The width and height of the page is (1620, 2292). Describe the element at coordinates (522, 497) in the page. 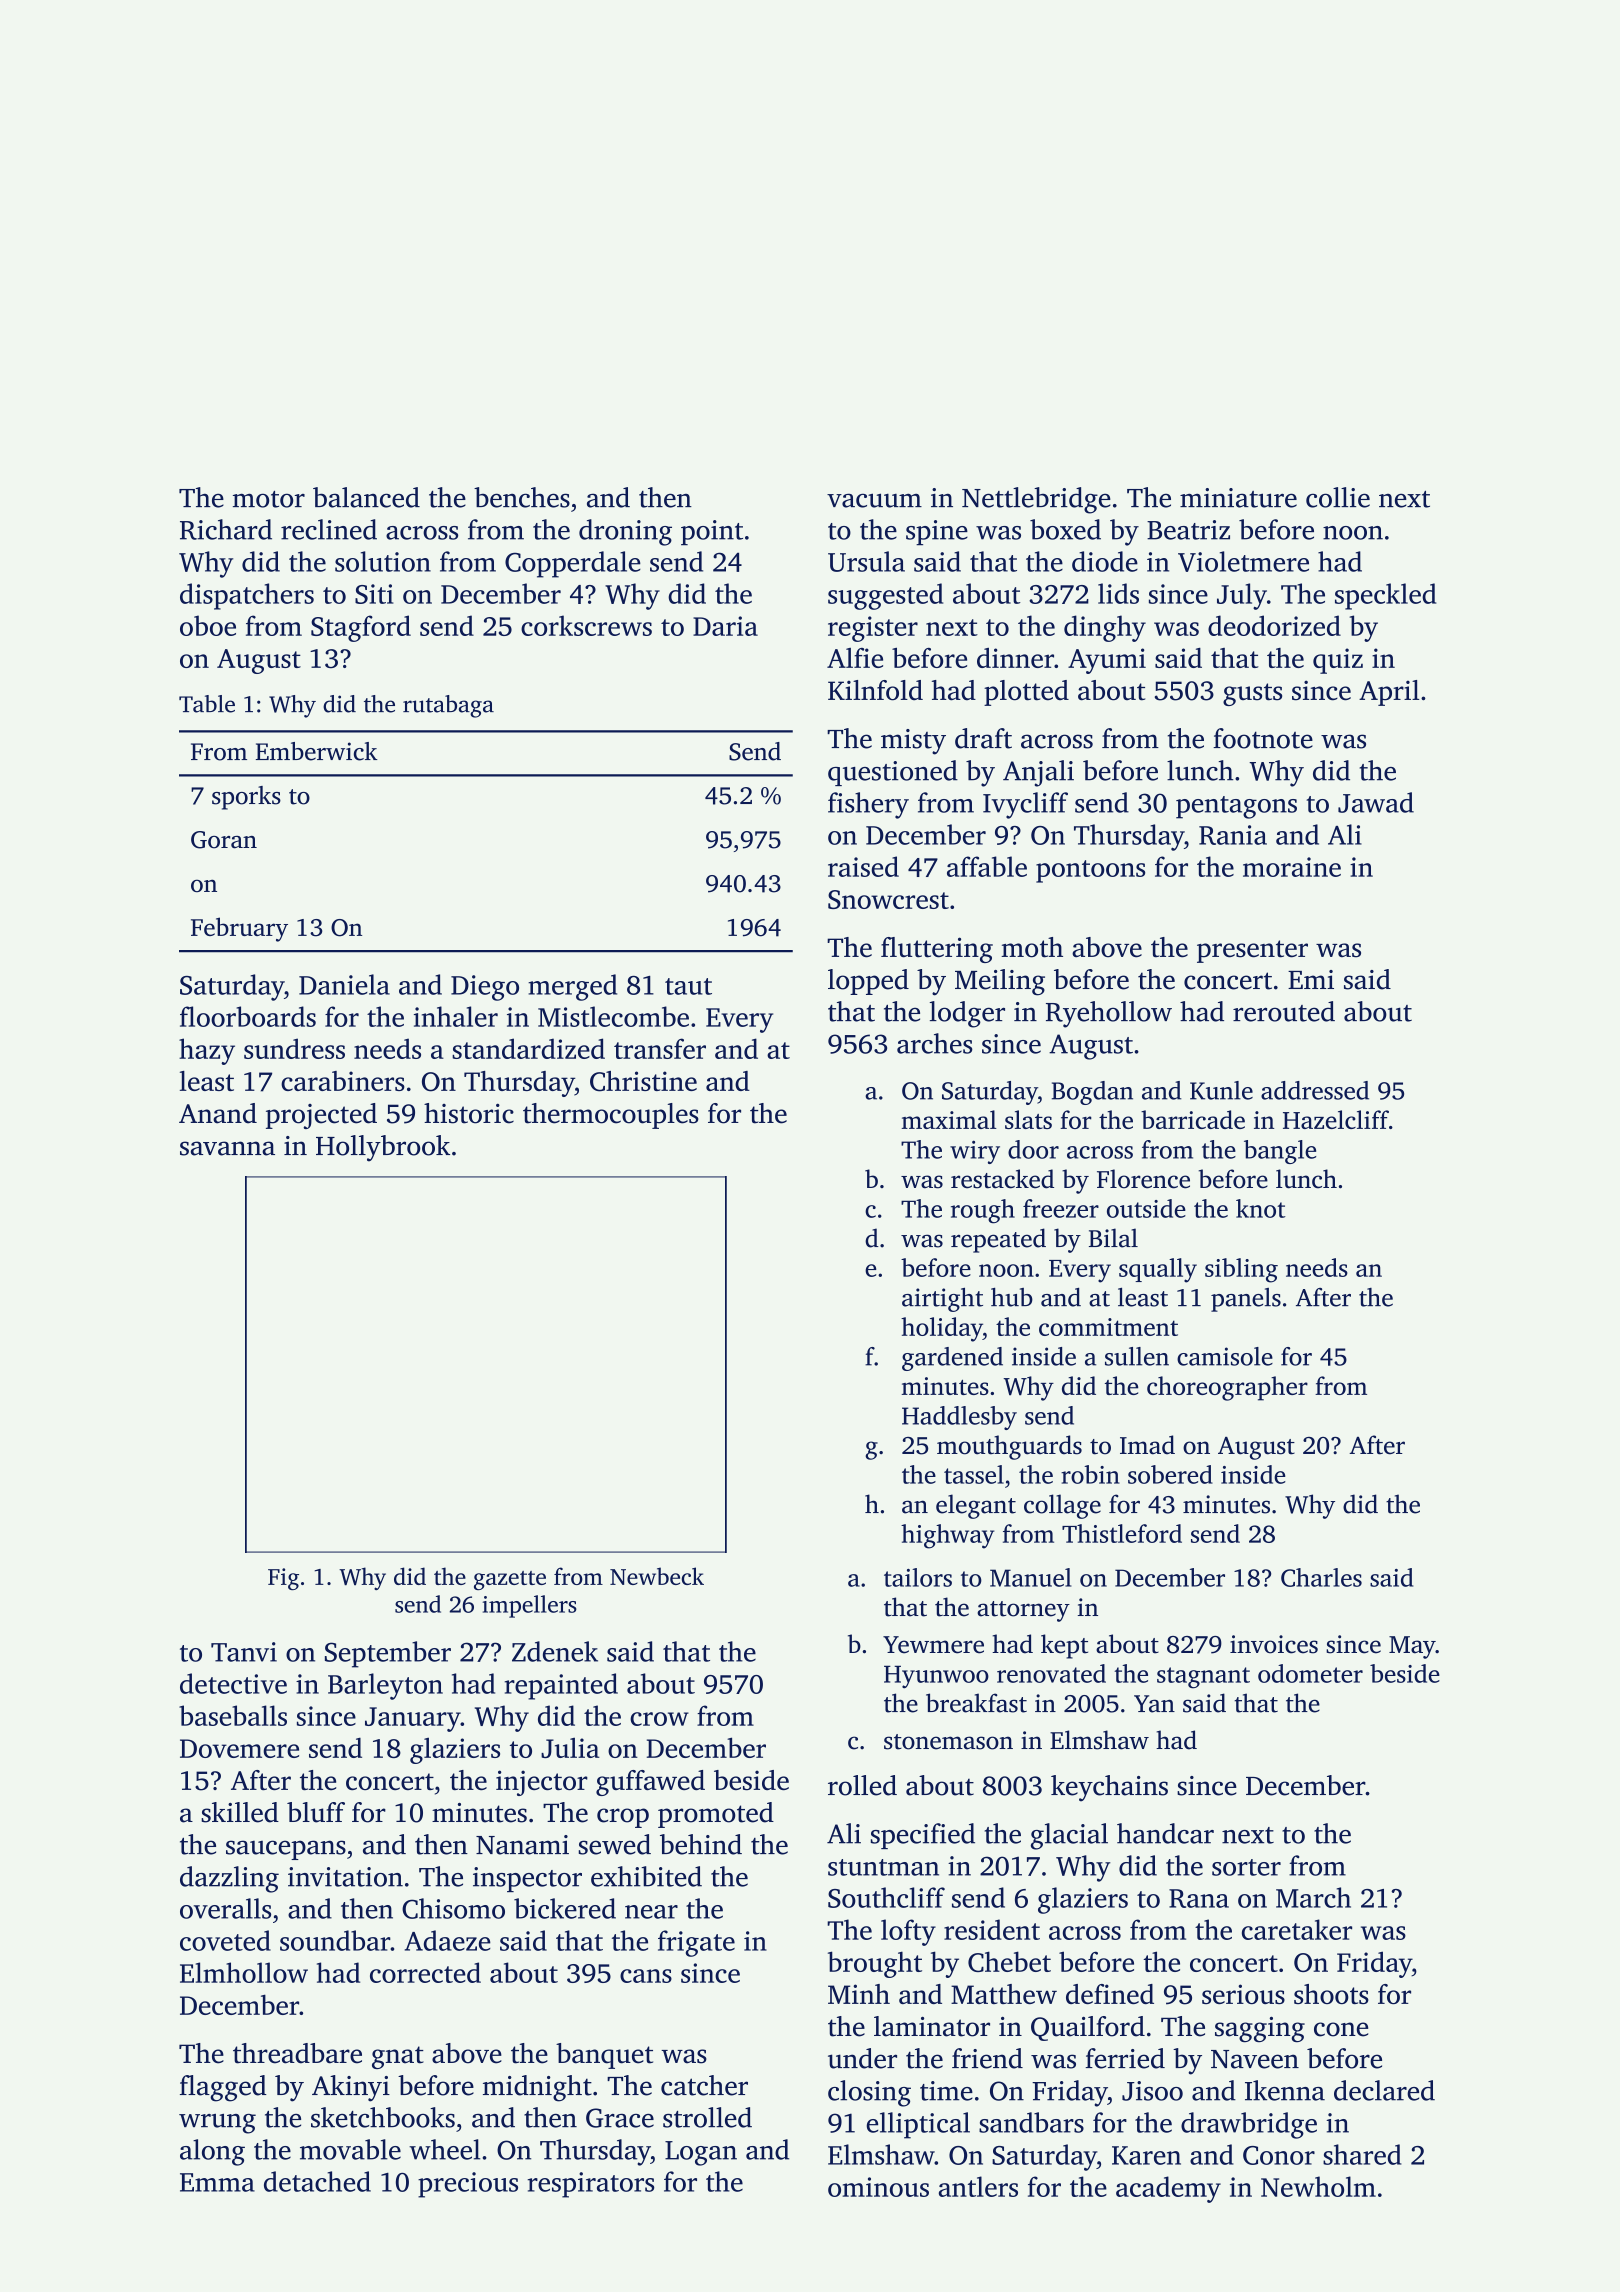

I see `benches` at that location.
